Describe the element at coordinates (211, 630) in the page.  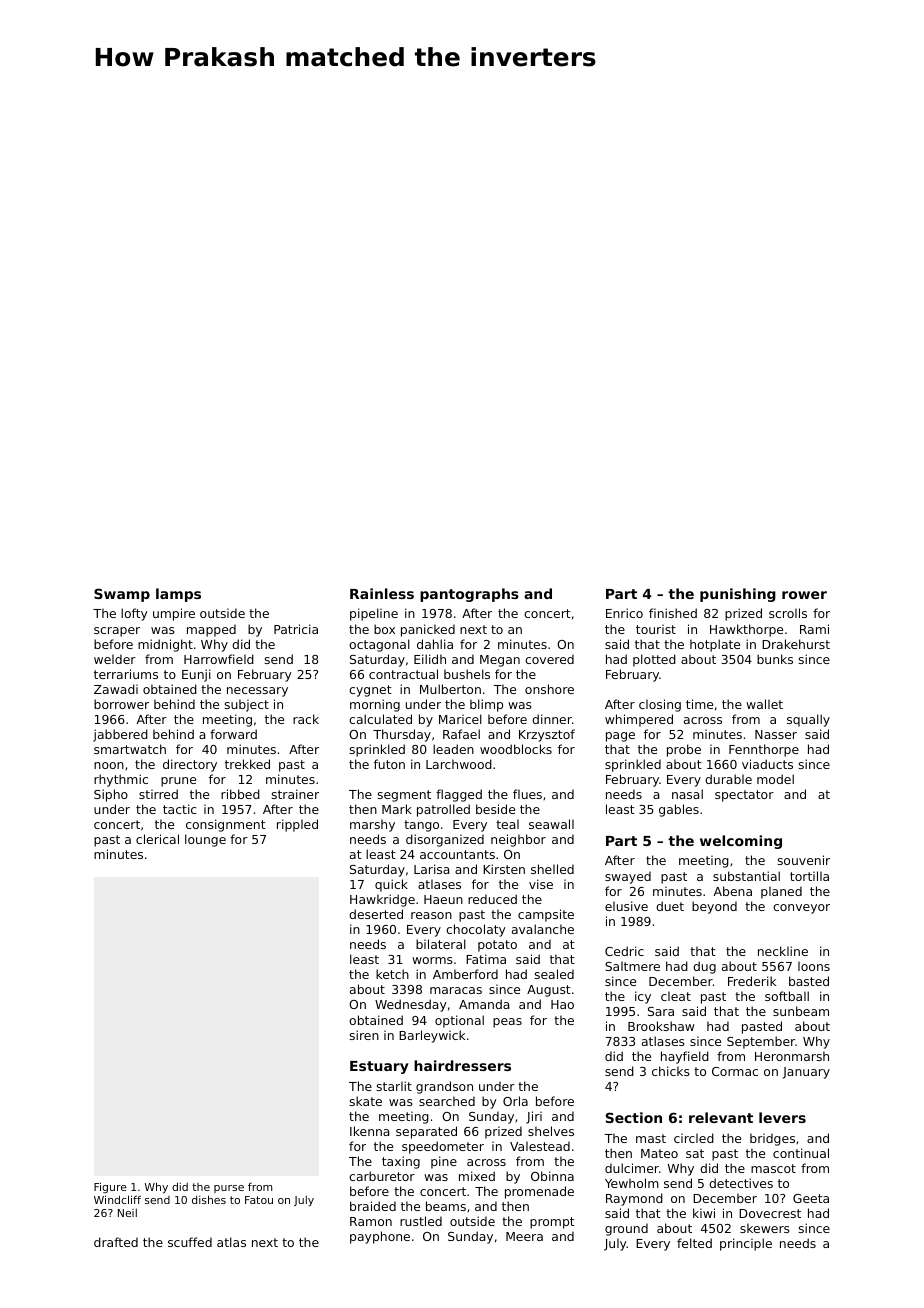
I see `mapped` at that location.
